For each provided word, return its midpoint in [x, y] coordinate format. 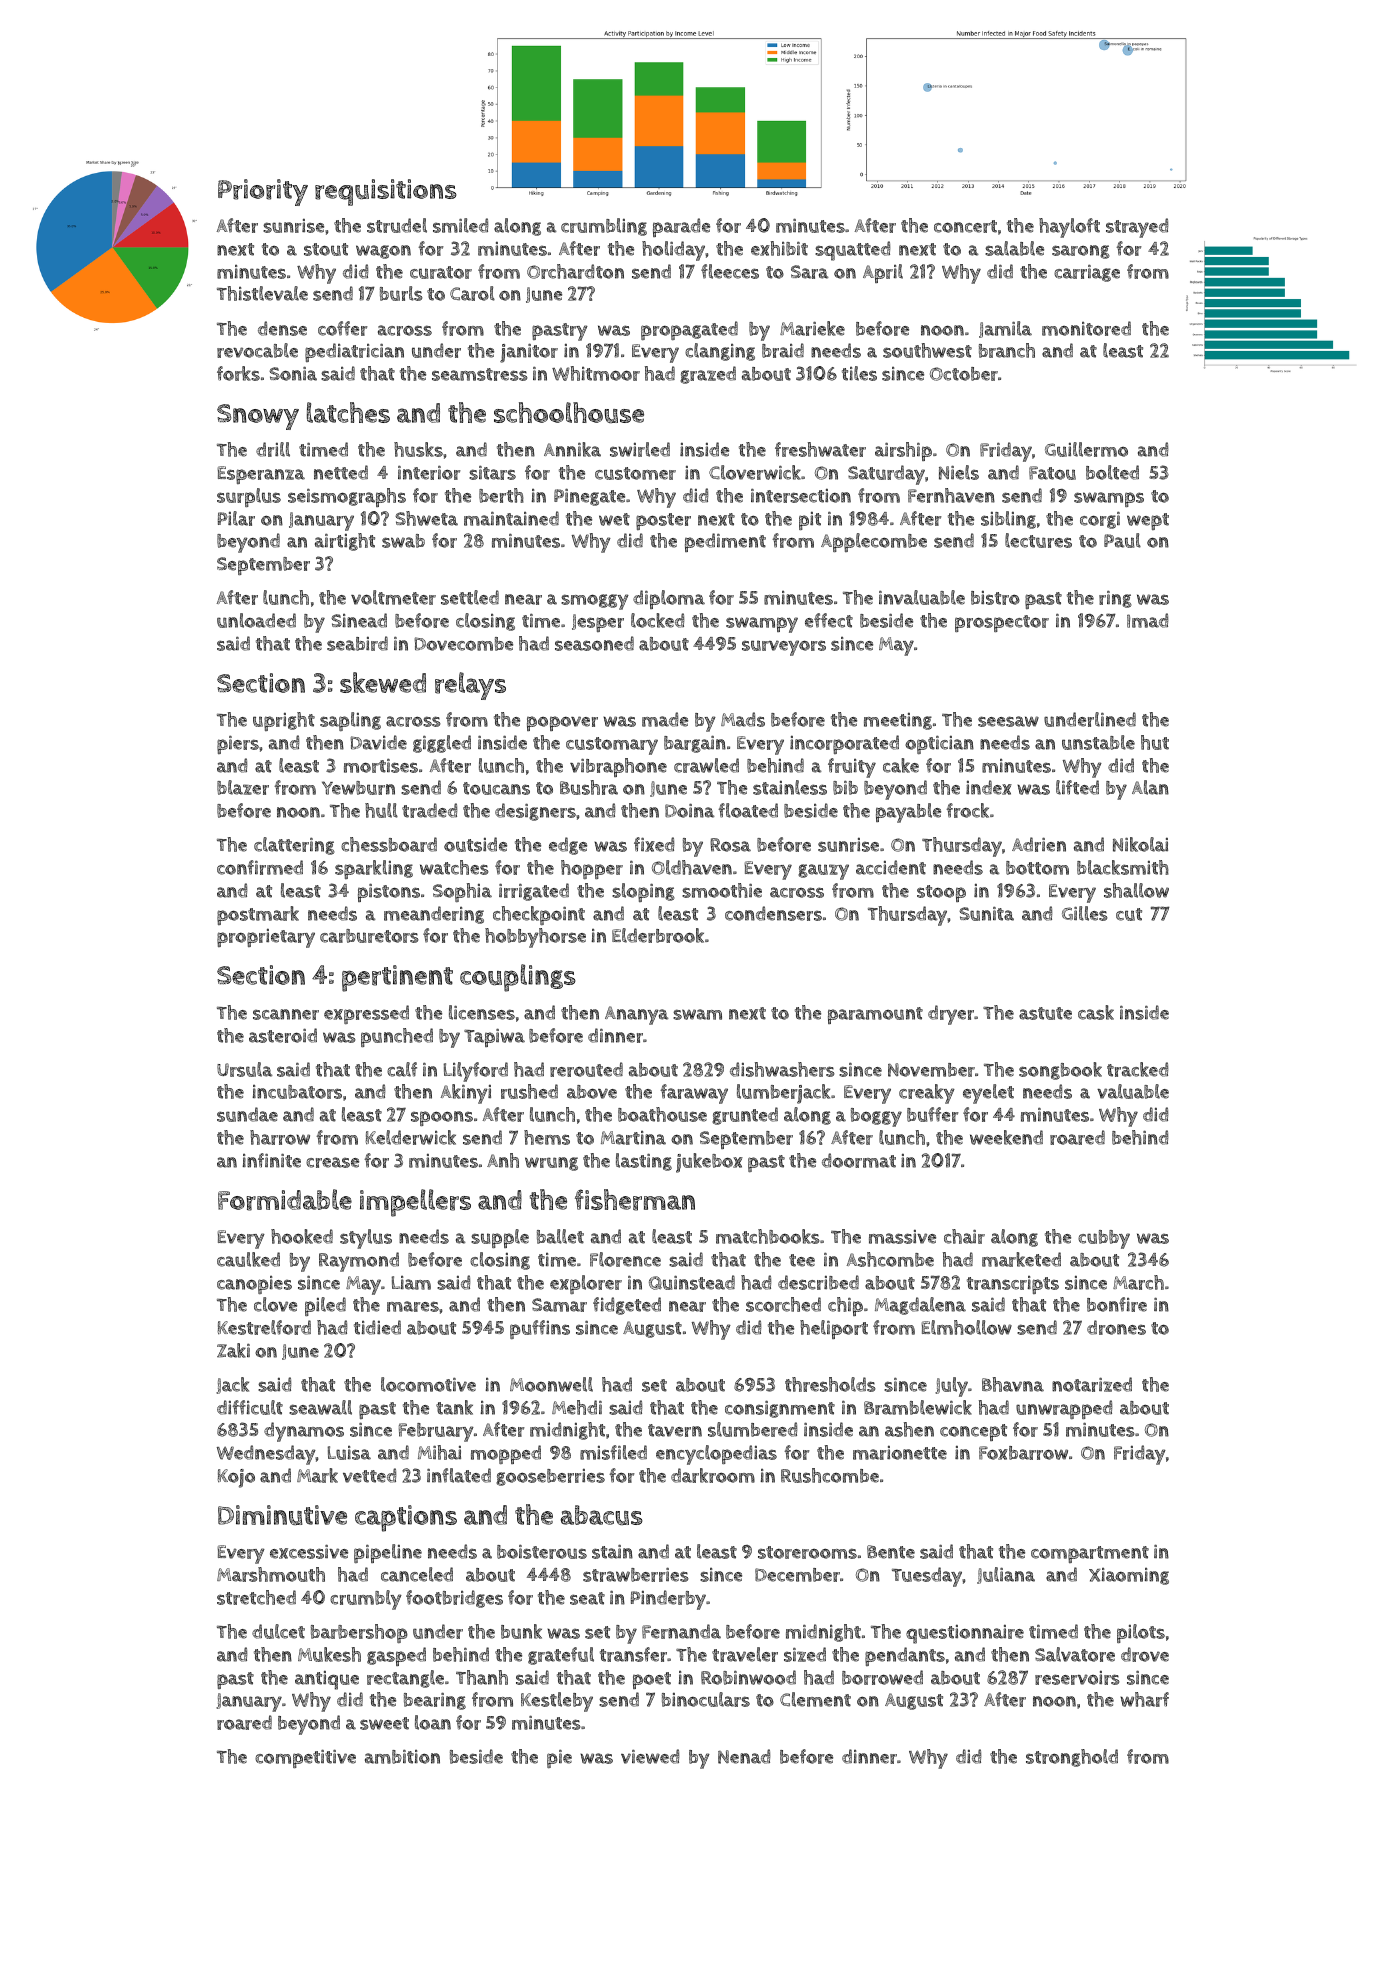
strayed [1137, 228]
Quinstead [692, 1282]
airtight [345, 542]
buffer [933, 1114]
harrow [280, 1137]
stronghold [1072, 1758]
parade [681, 227]
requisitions [386, 192]
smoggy [595, 602]
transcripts [1013, 1285]
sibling [1008, 520]
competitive [305, 1758]
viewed [650, 1756]
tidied [377, 1327]
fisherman [635, 1200]
